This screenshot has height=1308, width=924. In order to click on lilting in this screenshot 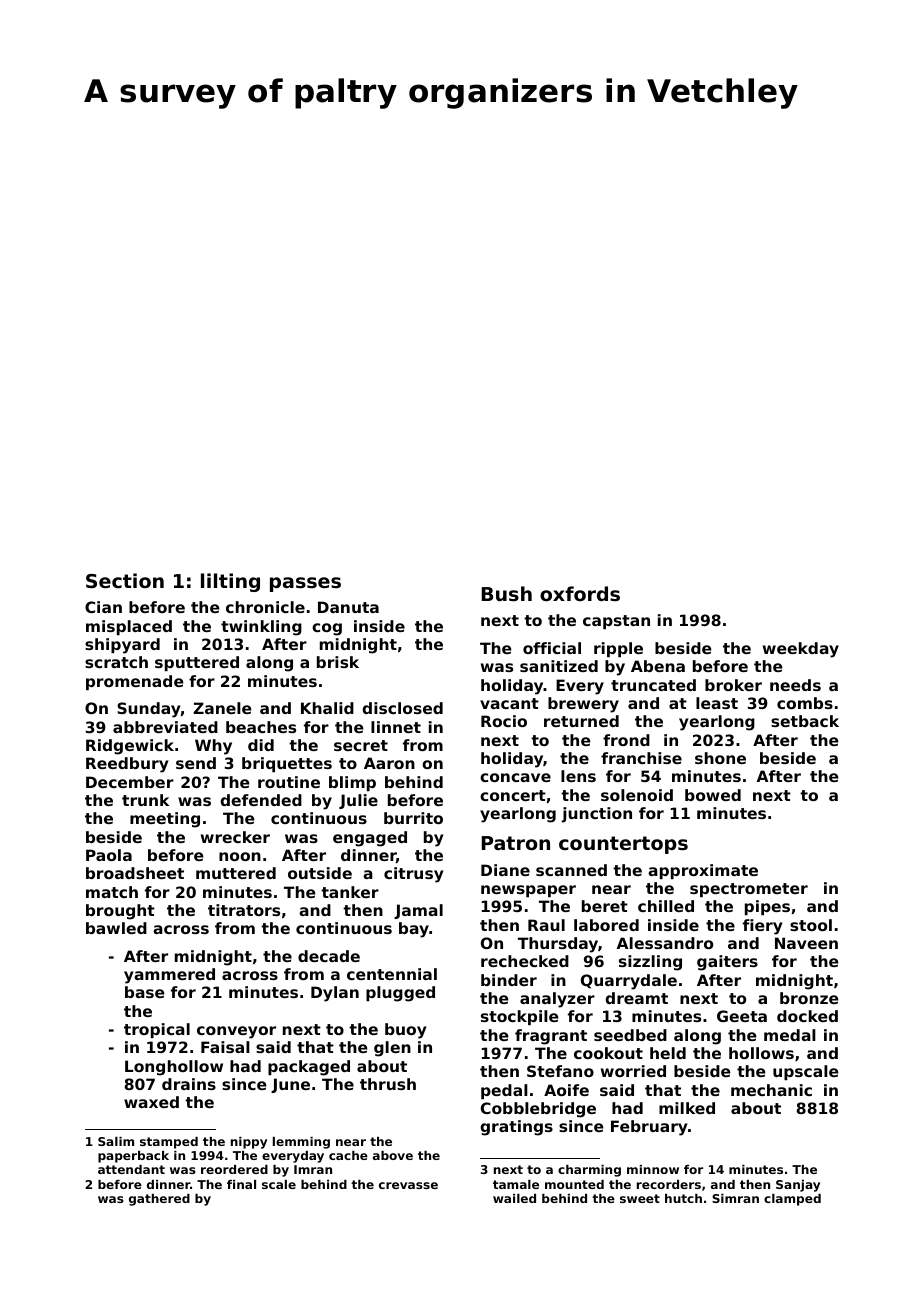, I will do `click(230, 582)`.
